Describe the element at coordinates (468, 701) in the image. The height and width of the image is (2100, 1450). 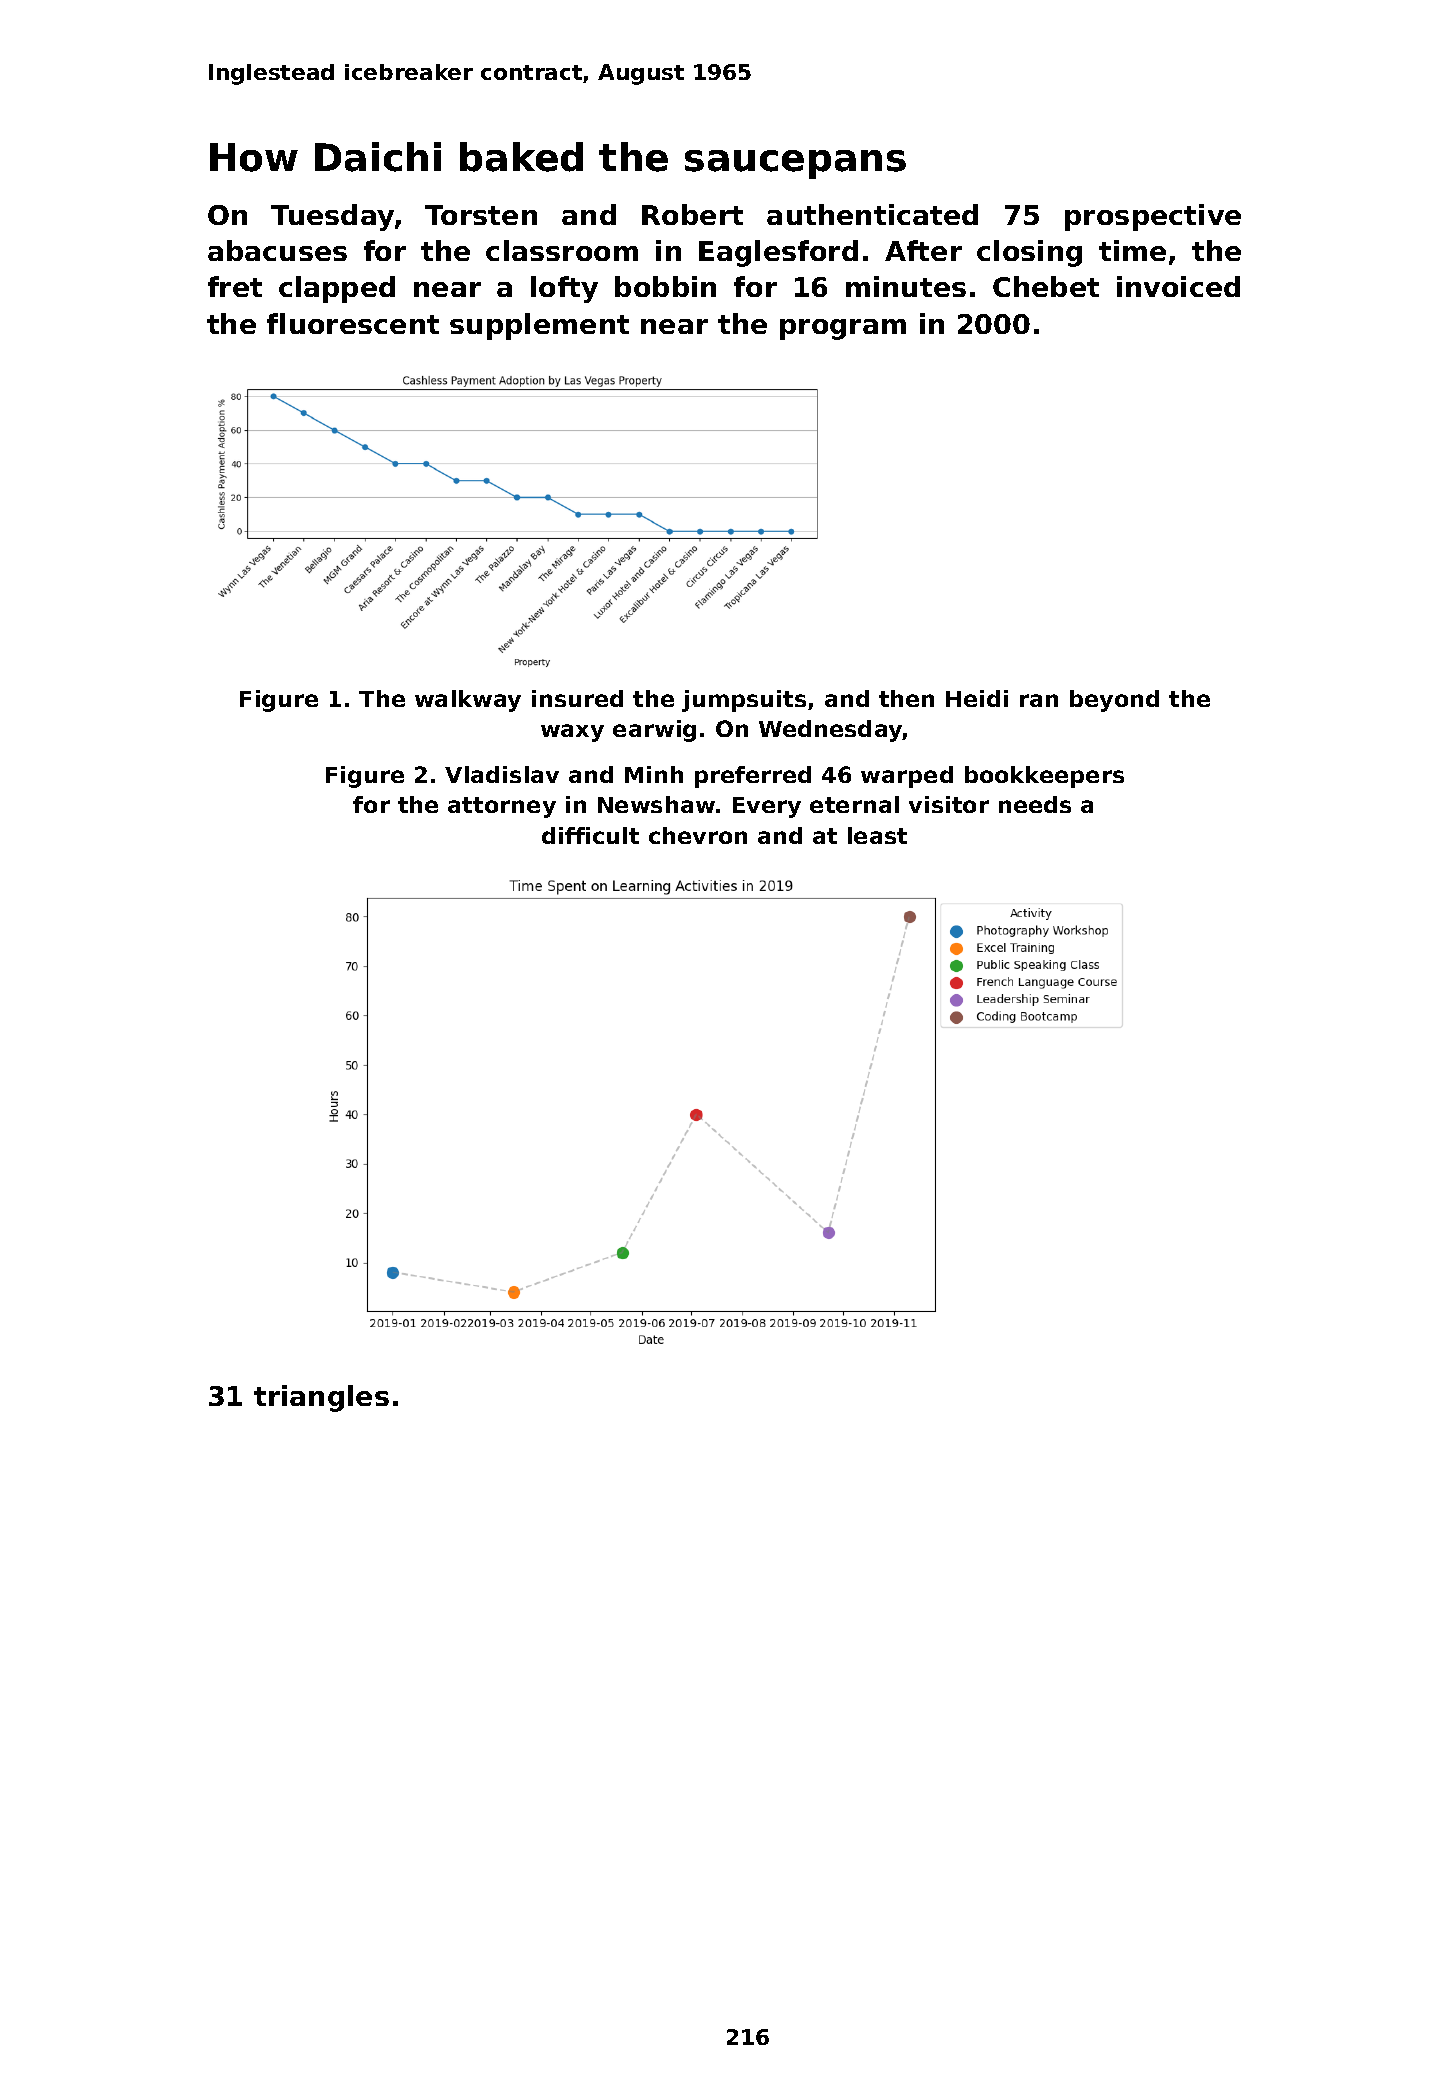
I see `walkway` at that location.
